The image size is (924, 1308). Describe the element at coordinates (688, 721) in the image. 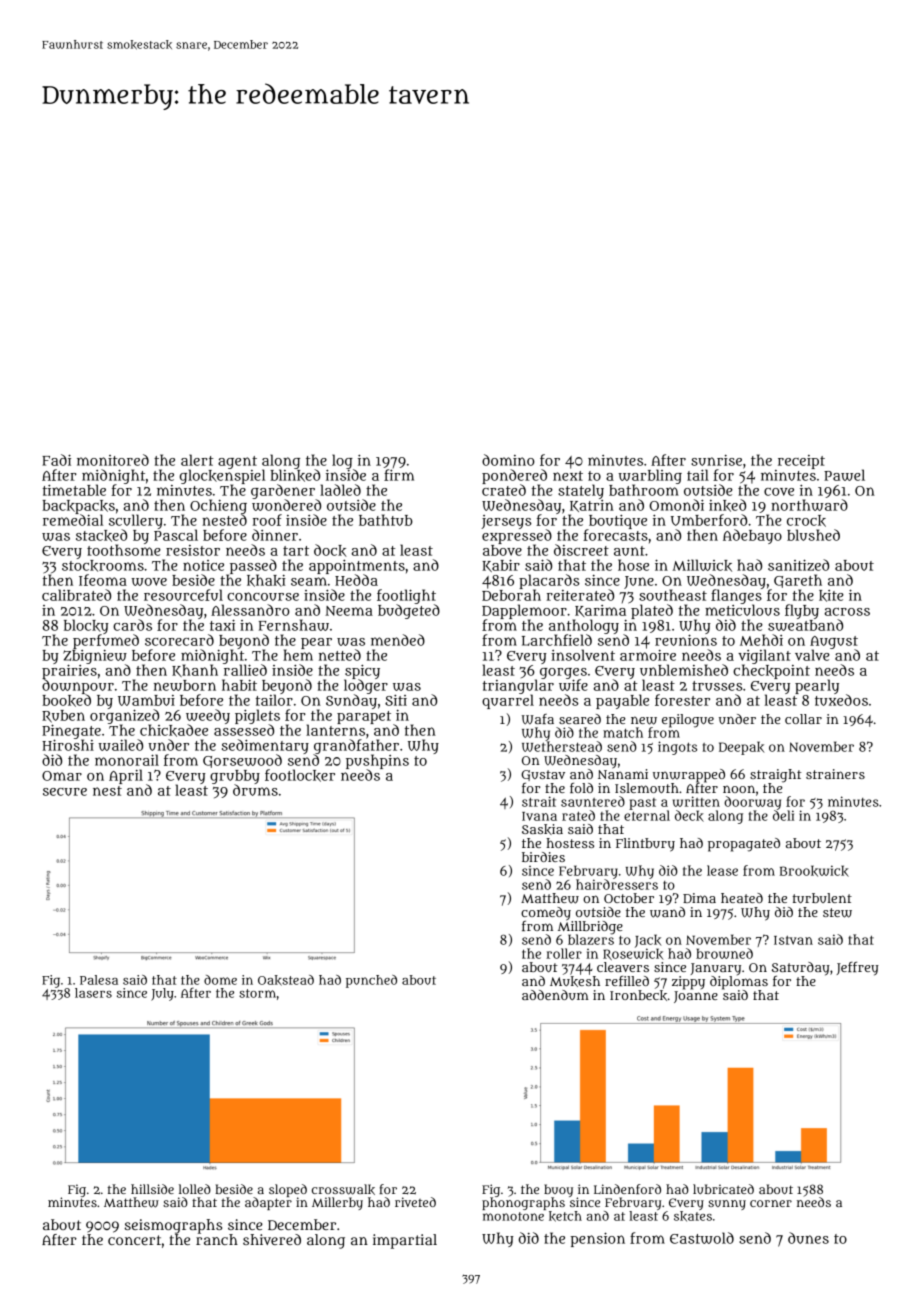

I see `epilogue` at that location.
